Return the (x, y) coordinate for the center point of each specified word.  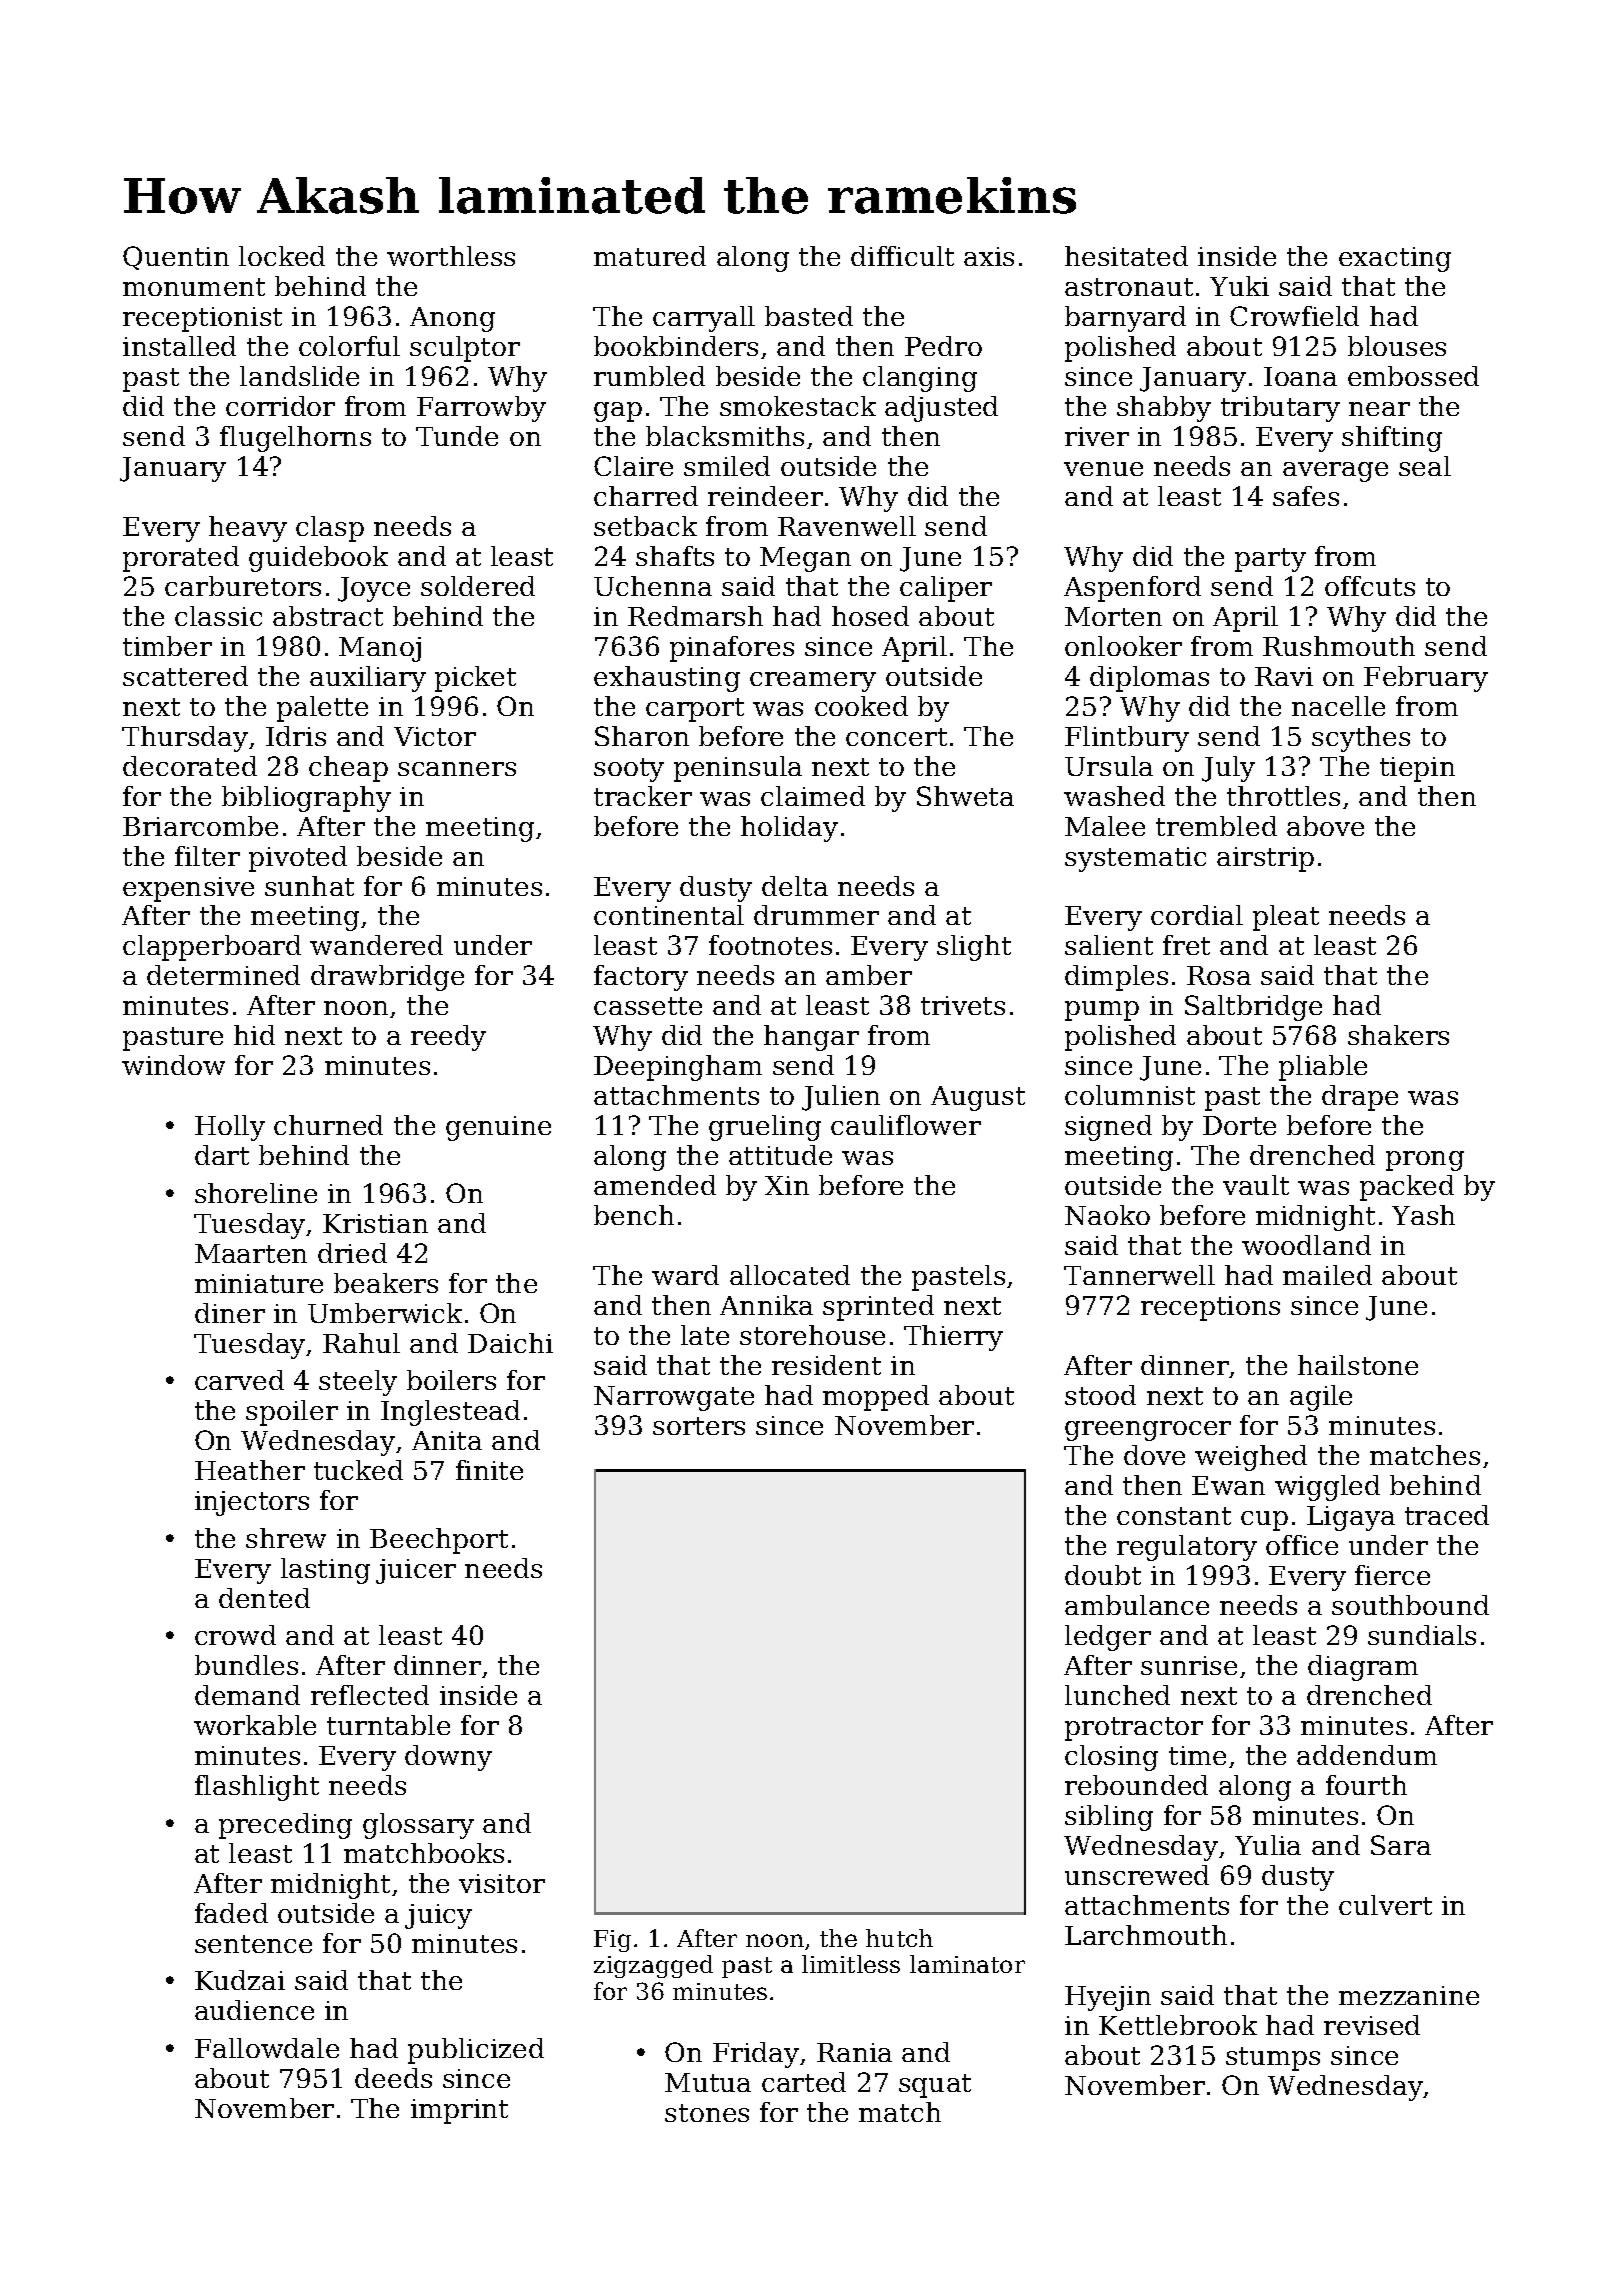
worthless (451, 256)
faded (231, 1913)
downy (448, 1758)
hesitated (1126, 256)
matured (650, 256)
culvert (1385, 1905)
